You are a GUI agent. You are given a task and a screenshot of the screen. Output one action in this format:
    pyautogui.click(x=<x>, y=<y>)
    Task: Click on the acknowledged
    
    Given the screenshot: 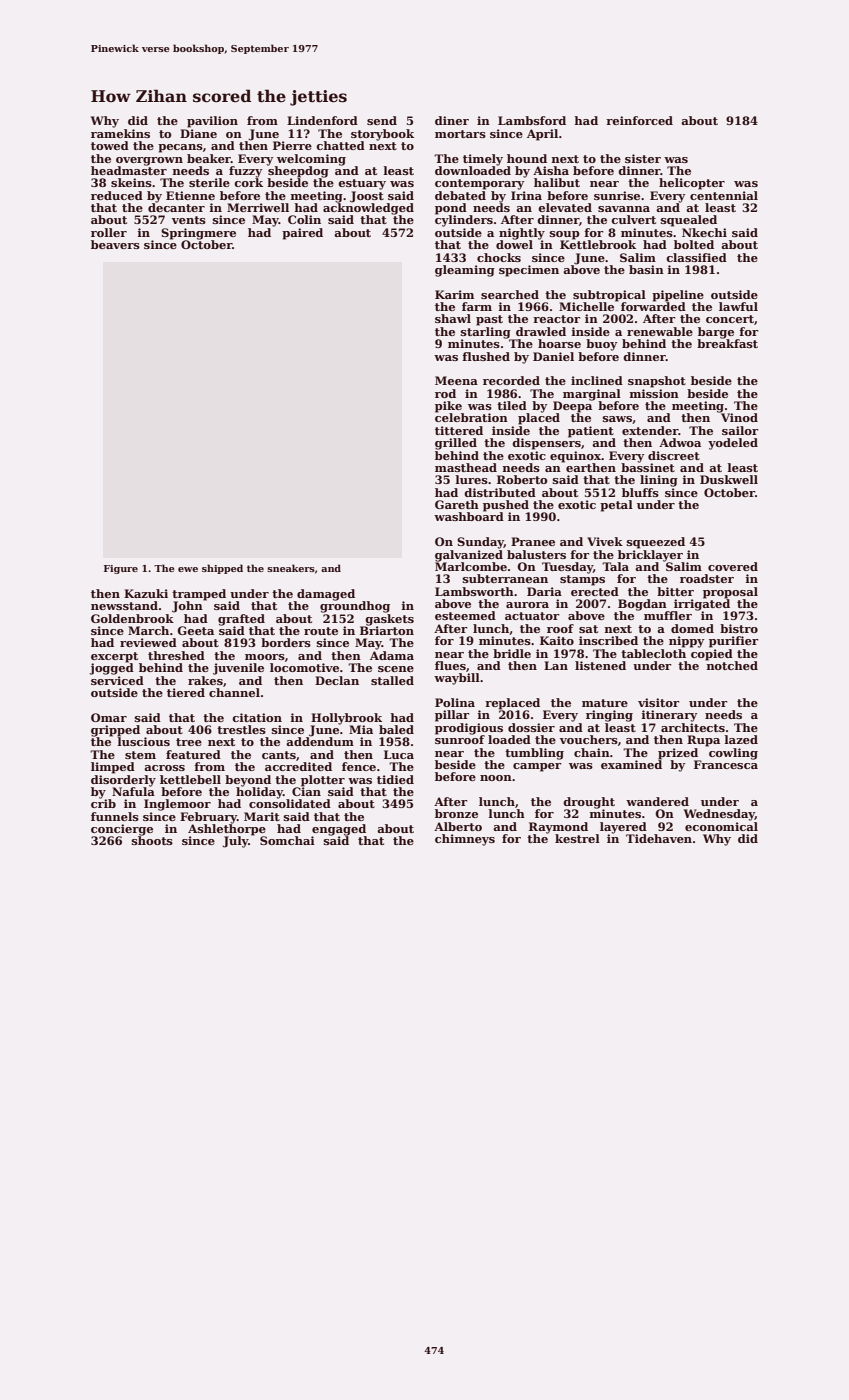 What is the action you would take?
    pyautogui.click(x=368, y=209)
